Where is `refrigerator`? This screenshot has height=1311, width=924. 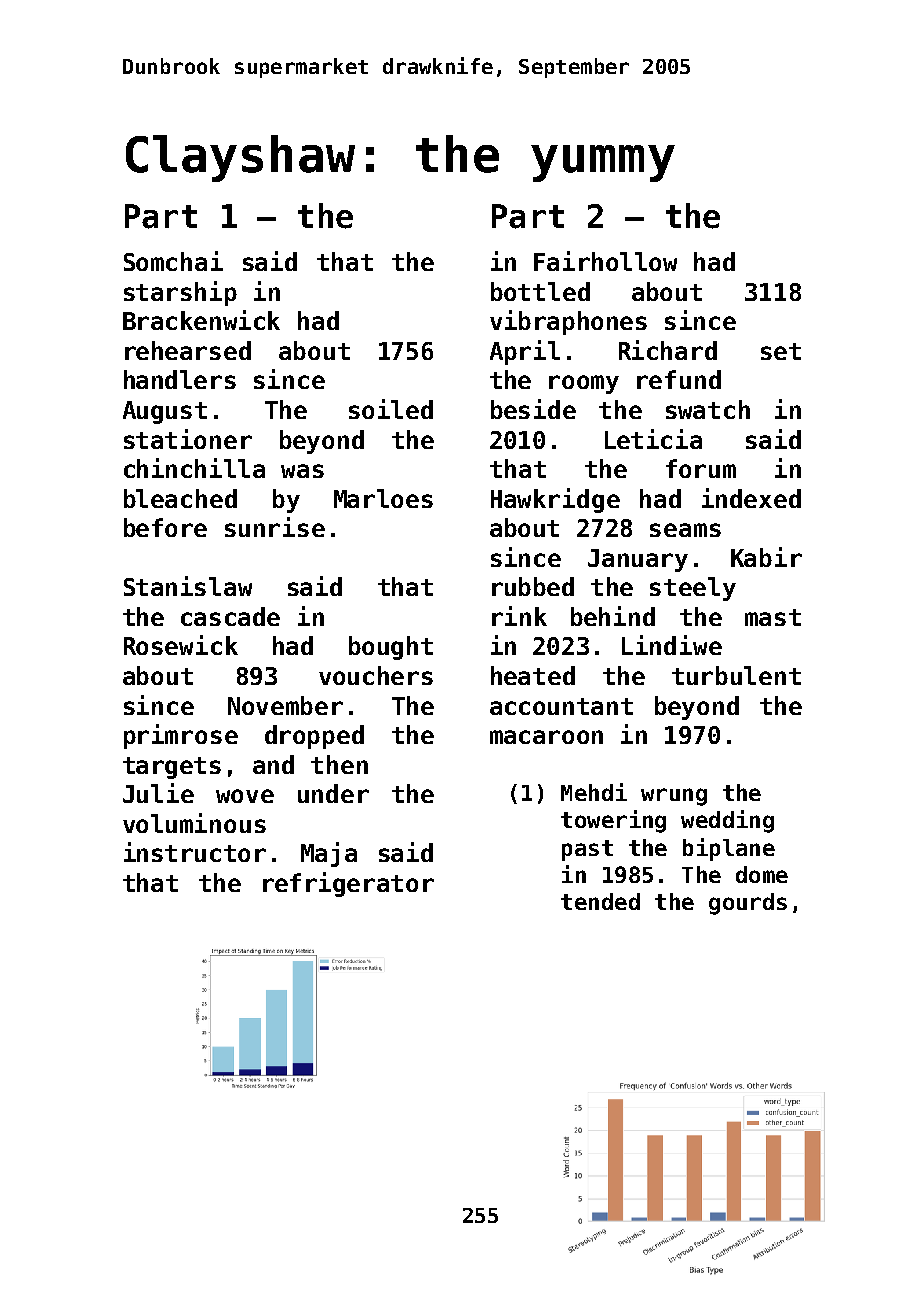
refrigerator is located at coordinates (348, 884).
